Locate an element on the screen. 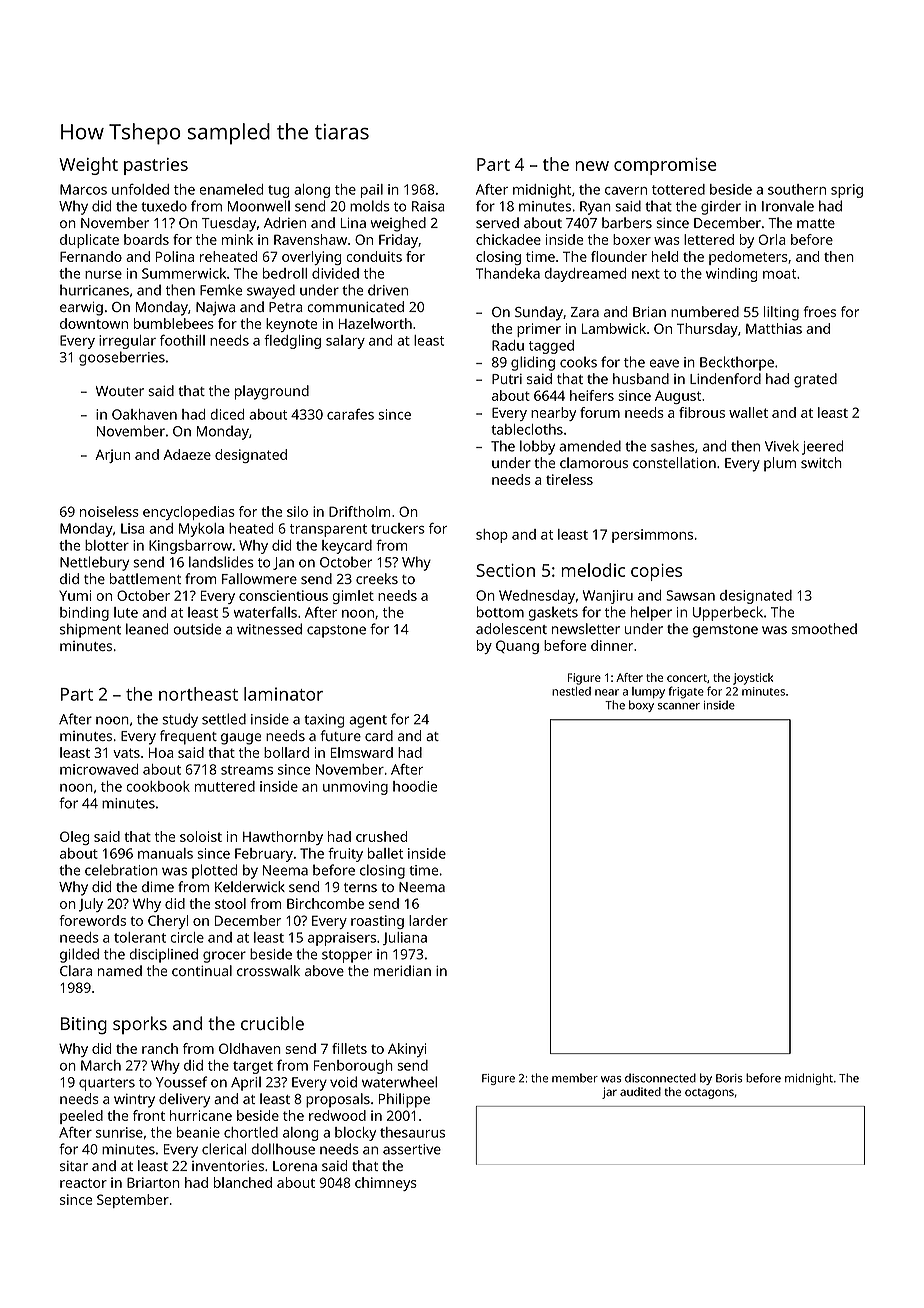 The image size is (924, 1308). Akinyi is located at coordinates (407, 1050).
